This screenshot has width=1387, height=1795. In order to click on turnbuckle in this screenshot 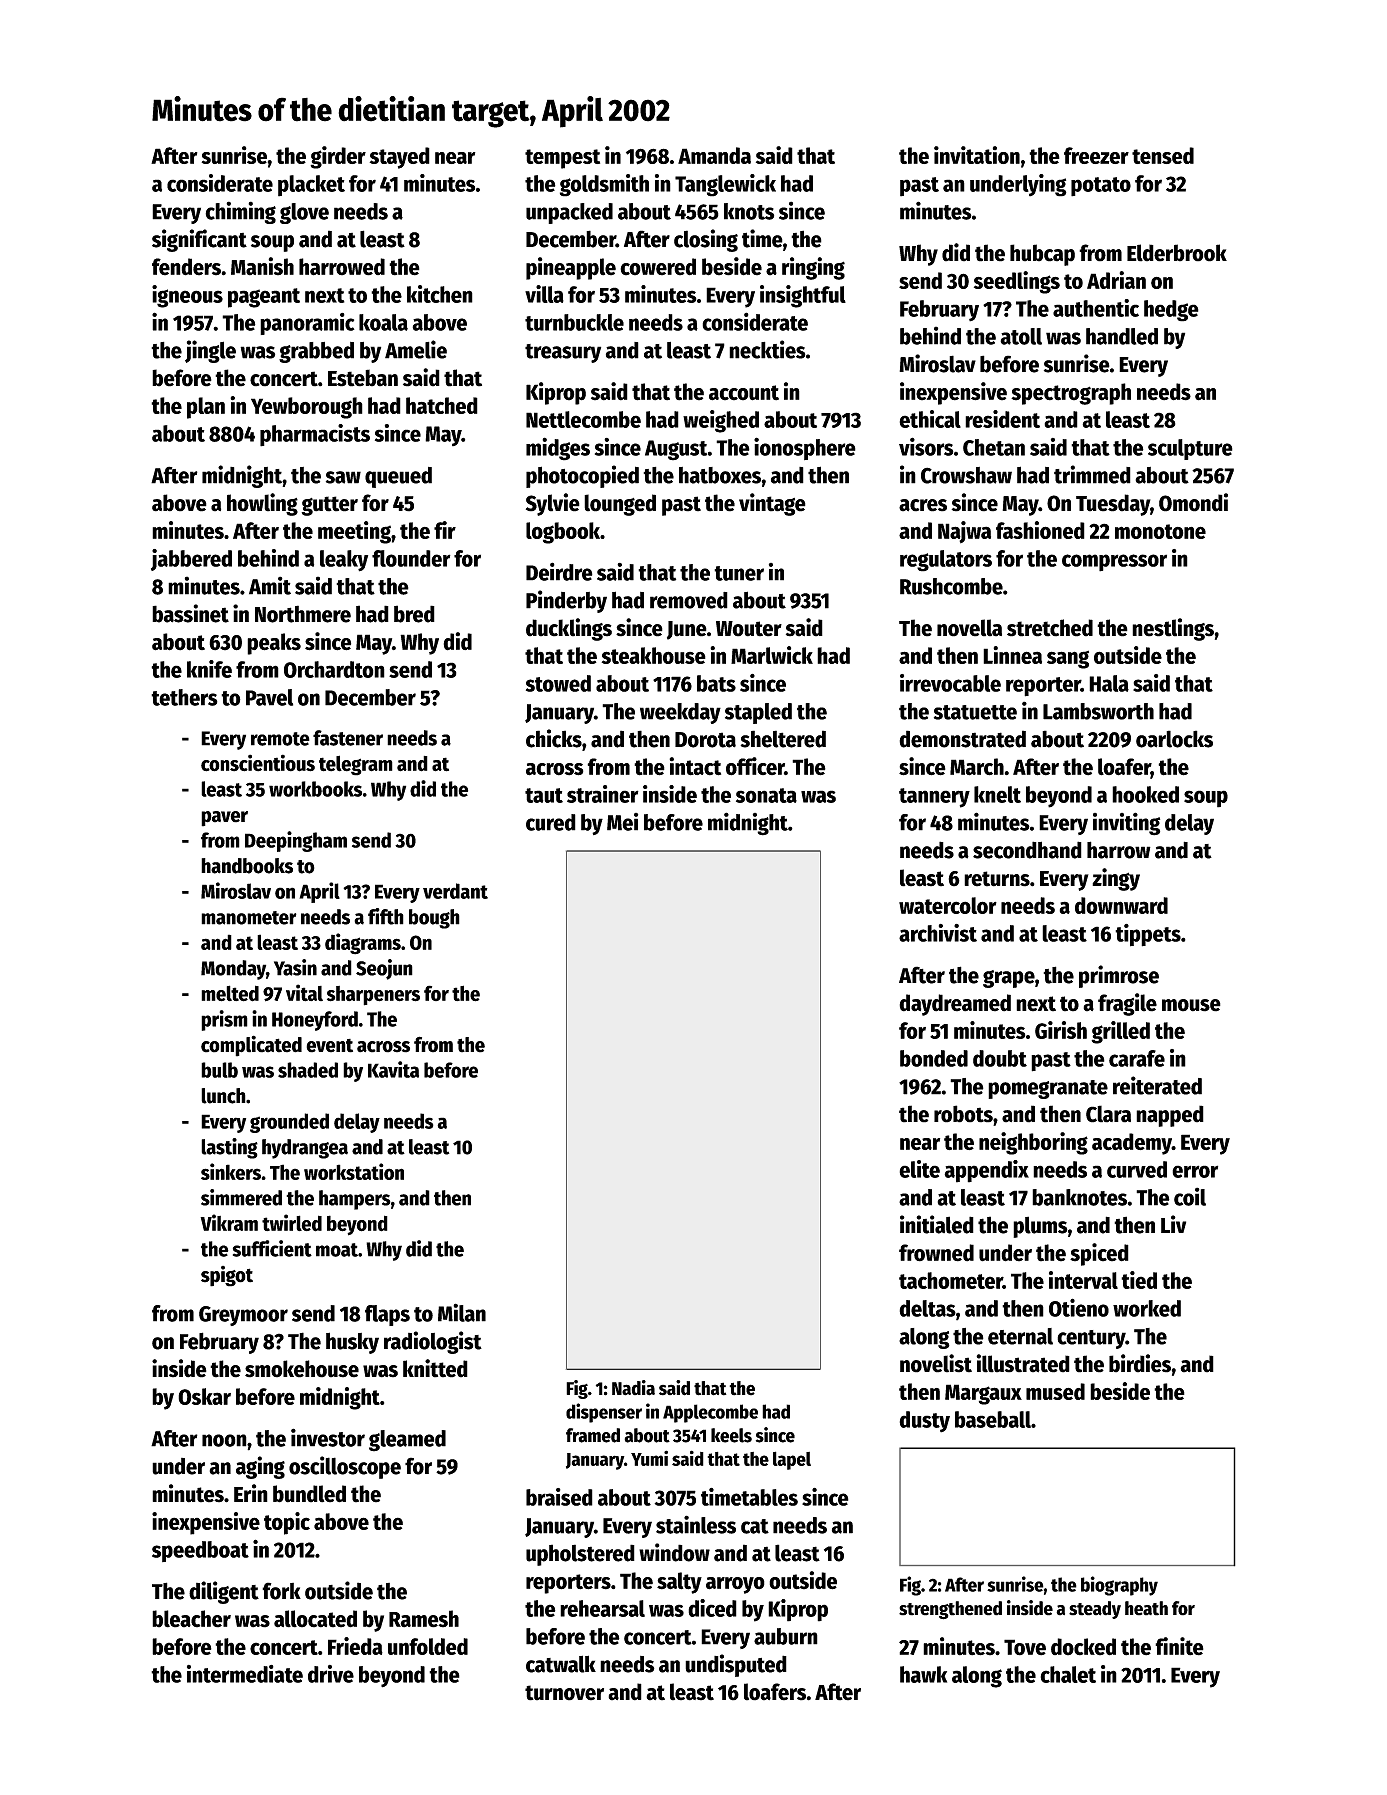, I will do `click(574, 322)`.
